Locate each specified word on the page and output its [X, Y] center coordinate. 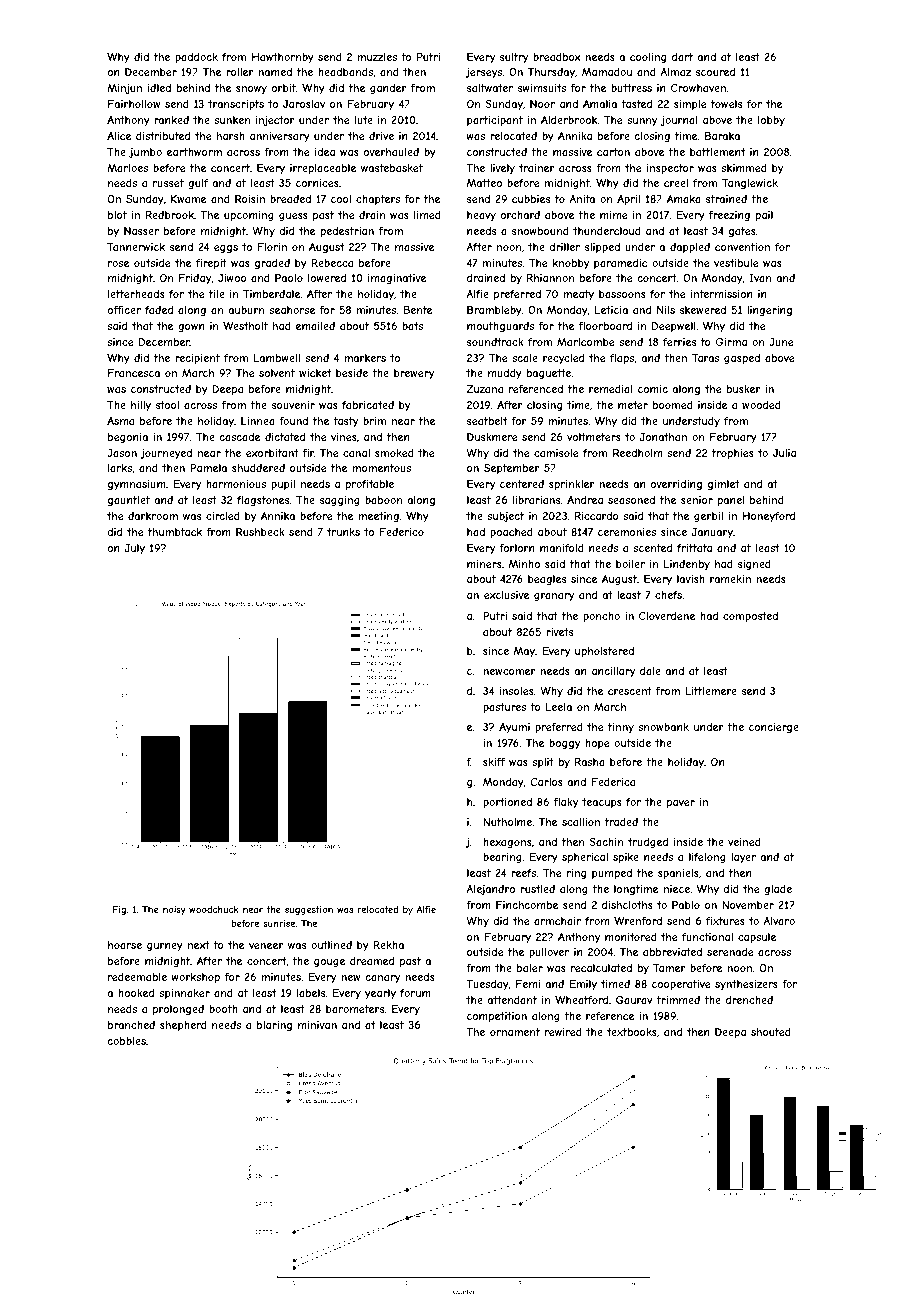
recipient [197, 359]
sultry [514, 58]
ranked [171, 120]
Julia [784, 453]
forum [415, 993]
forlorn [517, 548]
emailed [315, 326]
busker [744, 389]
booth [223, 1009]
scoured [715, 72]
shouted [771, 1032]
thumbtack [175, 532]
